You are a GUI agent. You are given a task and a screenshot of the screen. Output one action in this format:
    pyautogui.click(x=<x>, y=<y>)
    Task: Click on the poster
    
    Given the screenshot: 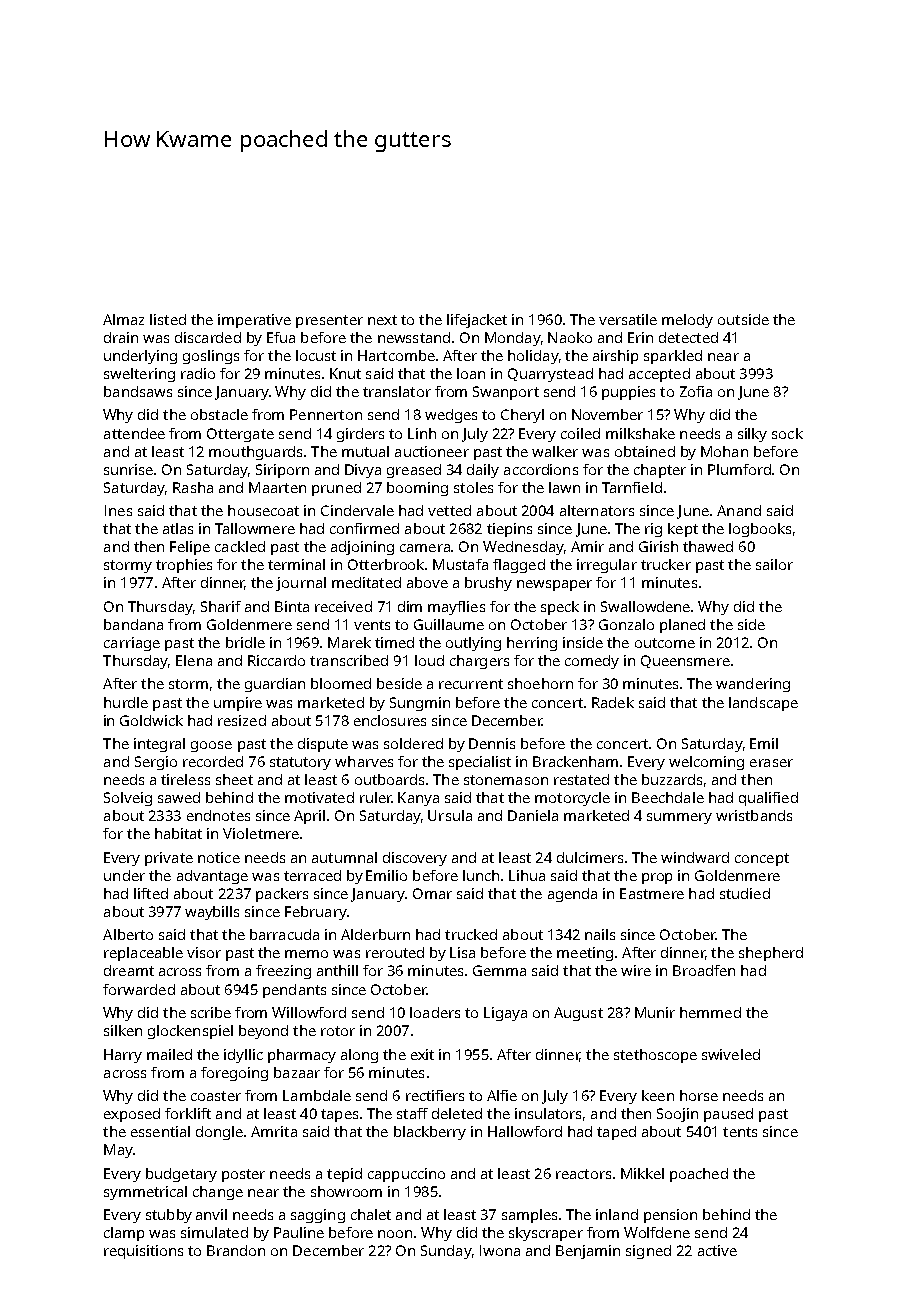 What is the action you would take?
    pyautogui.click(x=243, y=1175)
